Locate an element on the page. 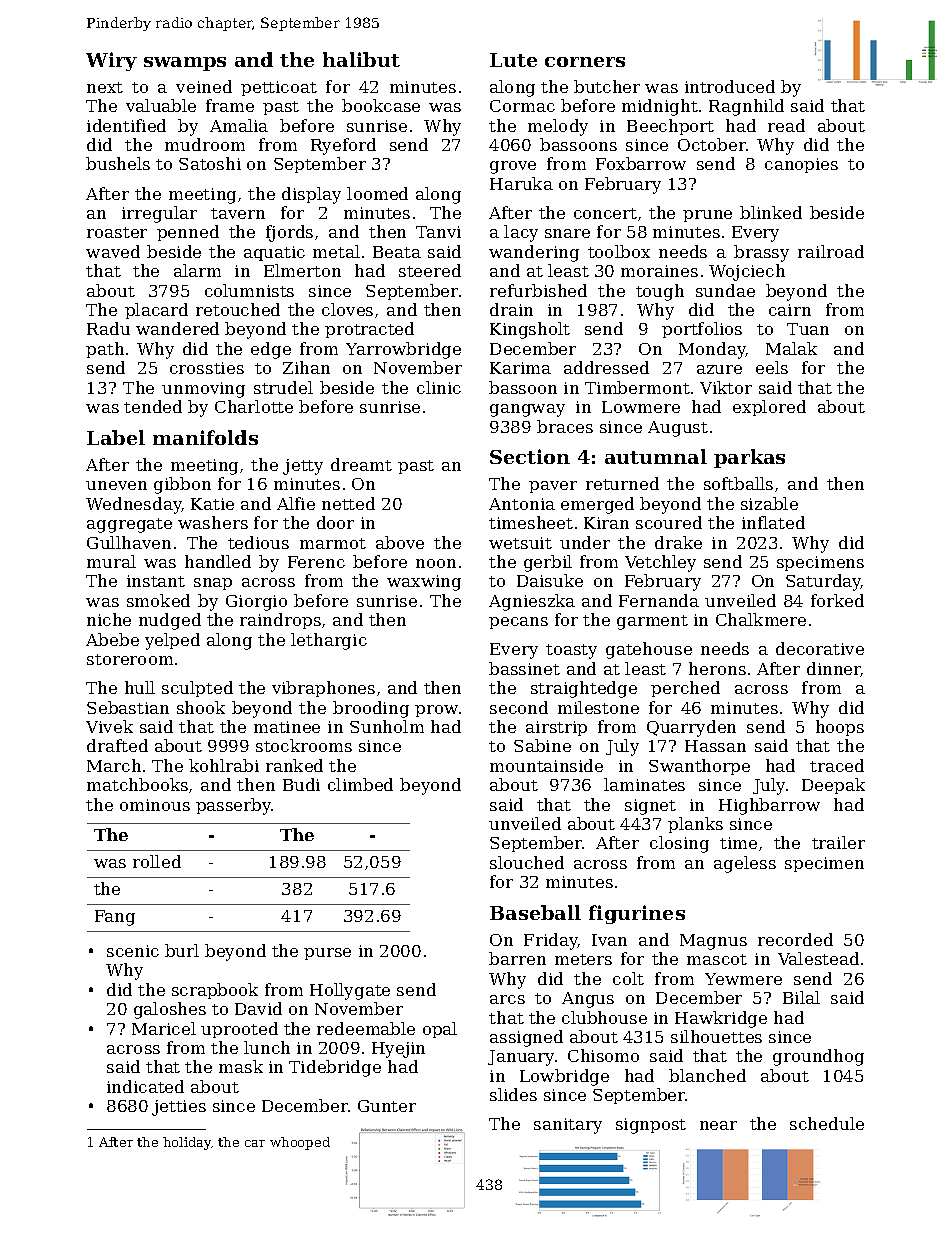  protracted is located at coordinates (369, 330).
